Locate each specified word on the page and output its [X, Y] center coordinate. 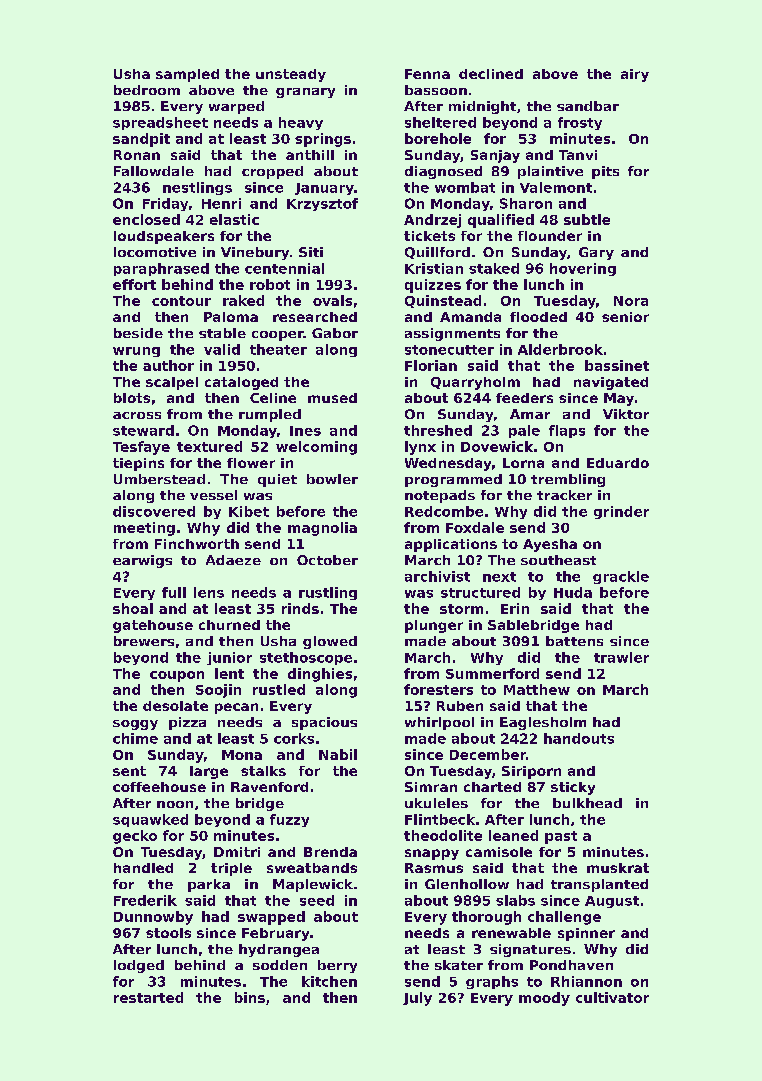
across [137, 415]
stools [168, 933]
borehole [438, 138]
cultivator [612, 997]
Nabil [338, 754]
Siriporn [531, 772]
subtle [587, 219]
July [417, 999]
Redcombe [444, 511]
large [209, 772]
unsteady [291, 75]
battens [574, 641]
